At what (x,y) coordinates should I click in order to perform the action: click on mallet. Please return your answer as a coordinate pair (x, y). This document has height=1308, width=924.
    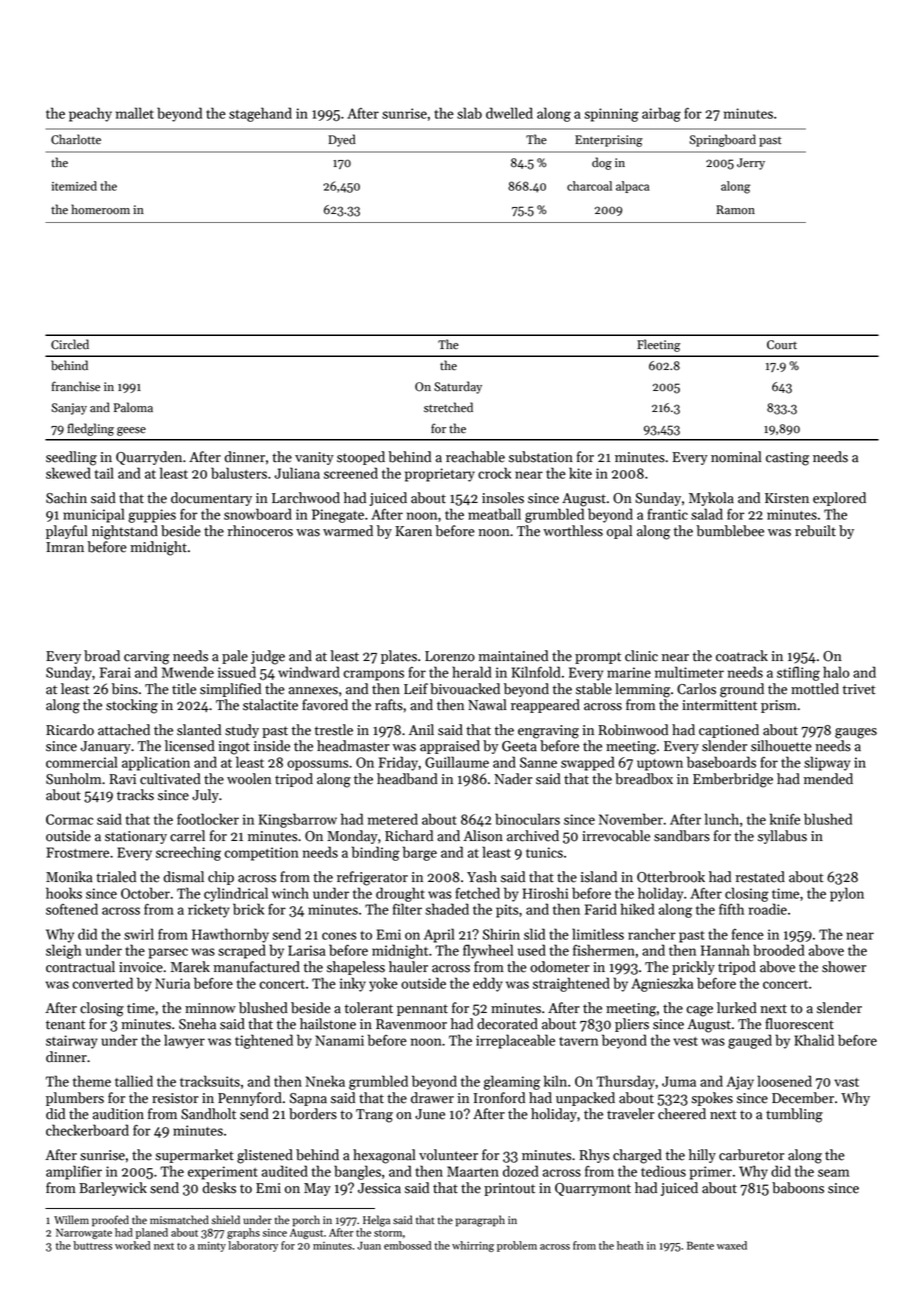
    Looking at the image, I should click on (135, 113).
